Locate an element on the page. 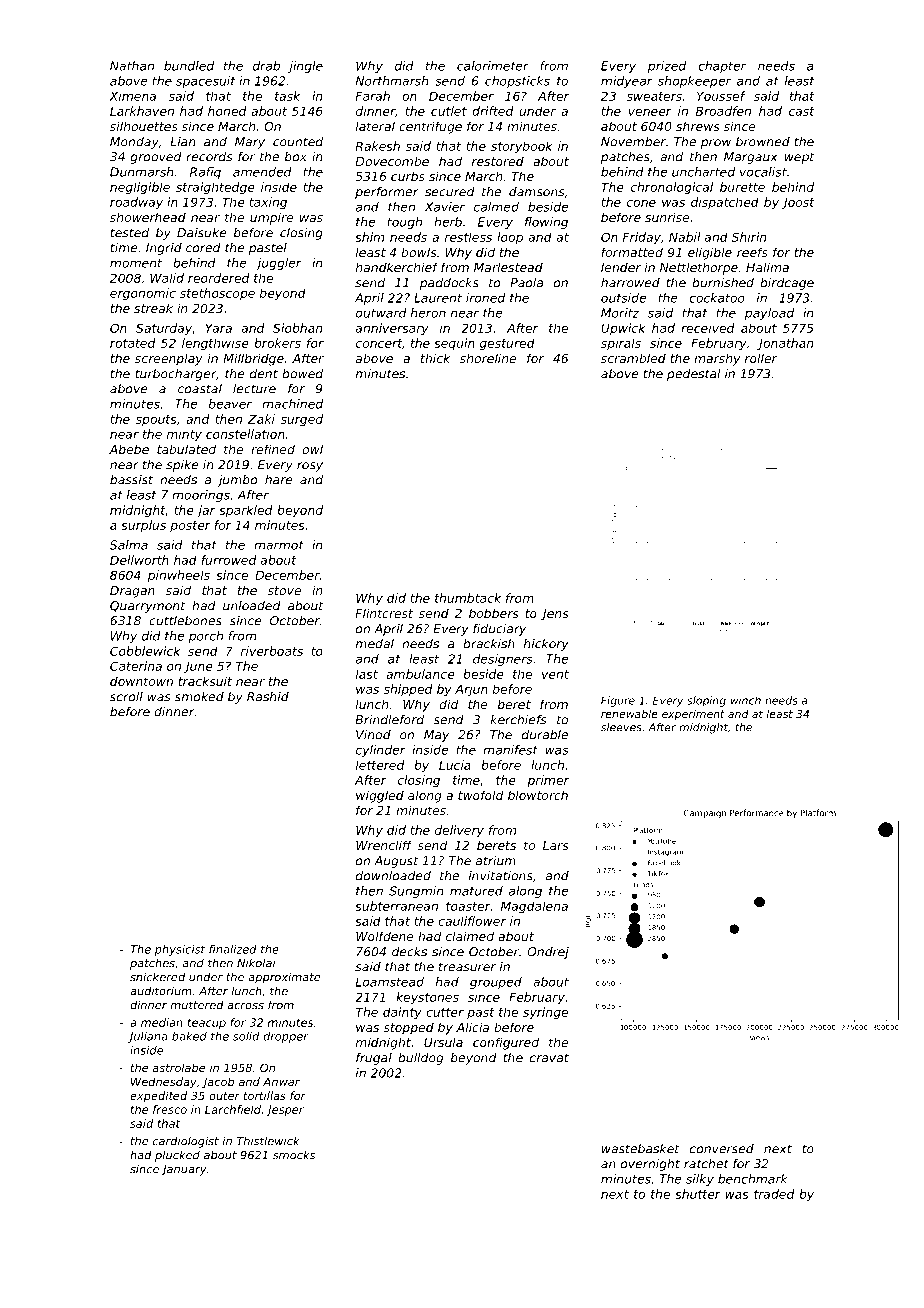 The image size is (924, 1308). calorimeter is located at coordinates (493, 66).
